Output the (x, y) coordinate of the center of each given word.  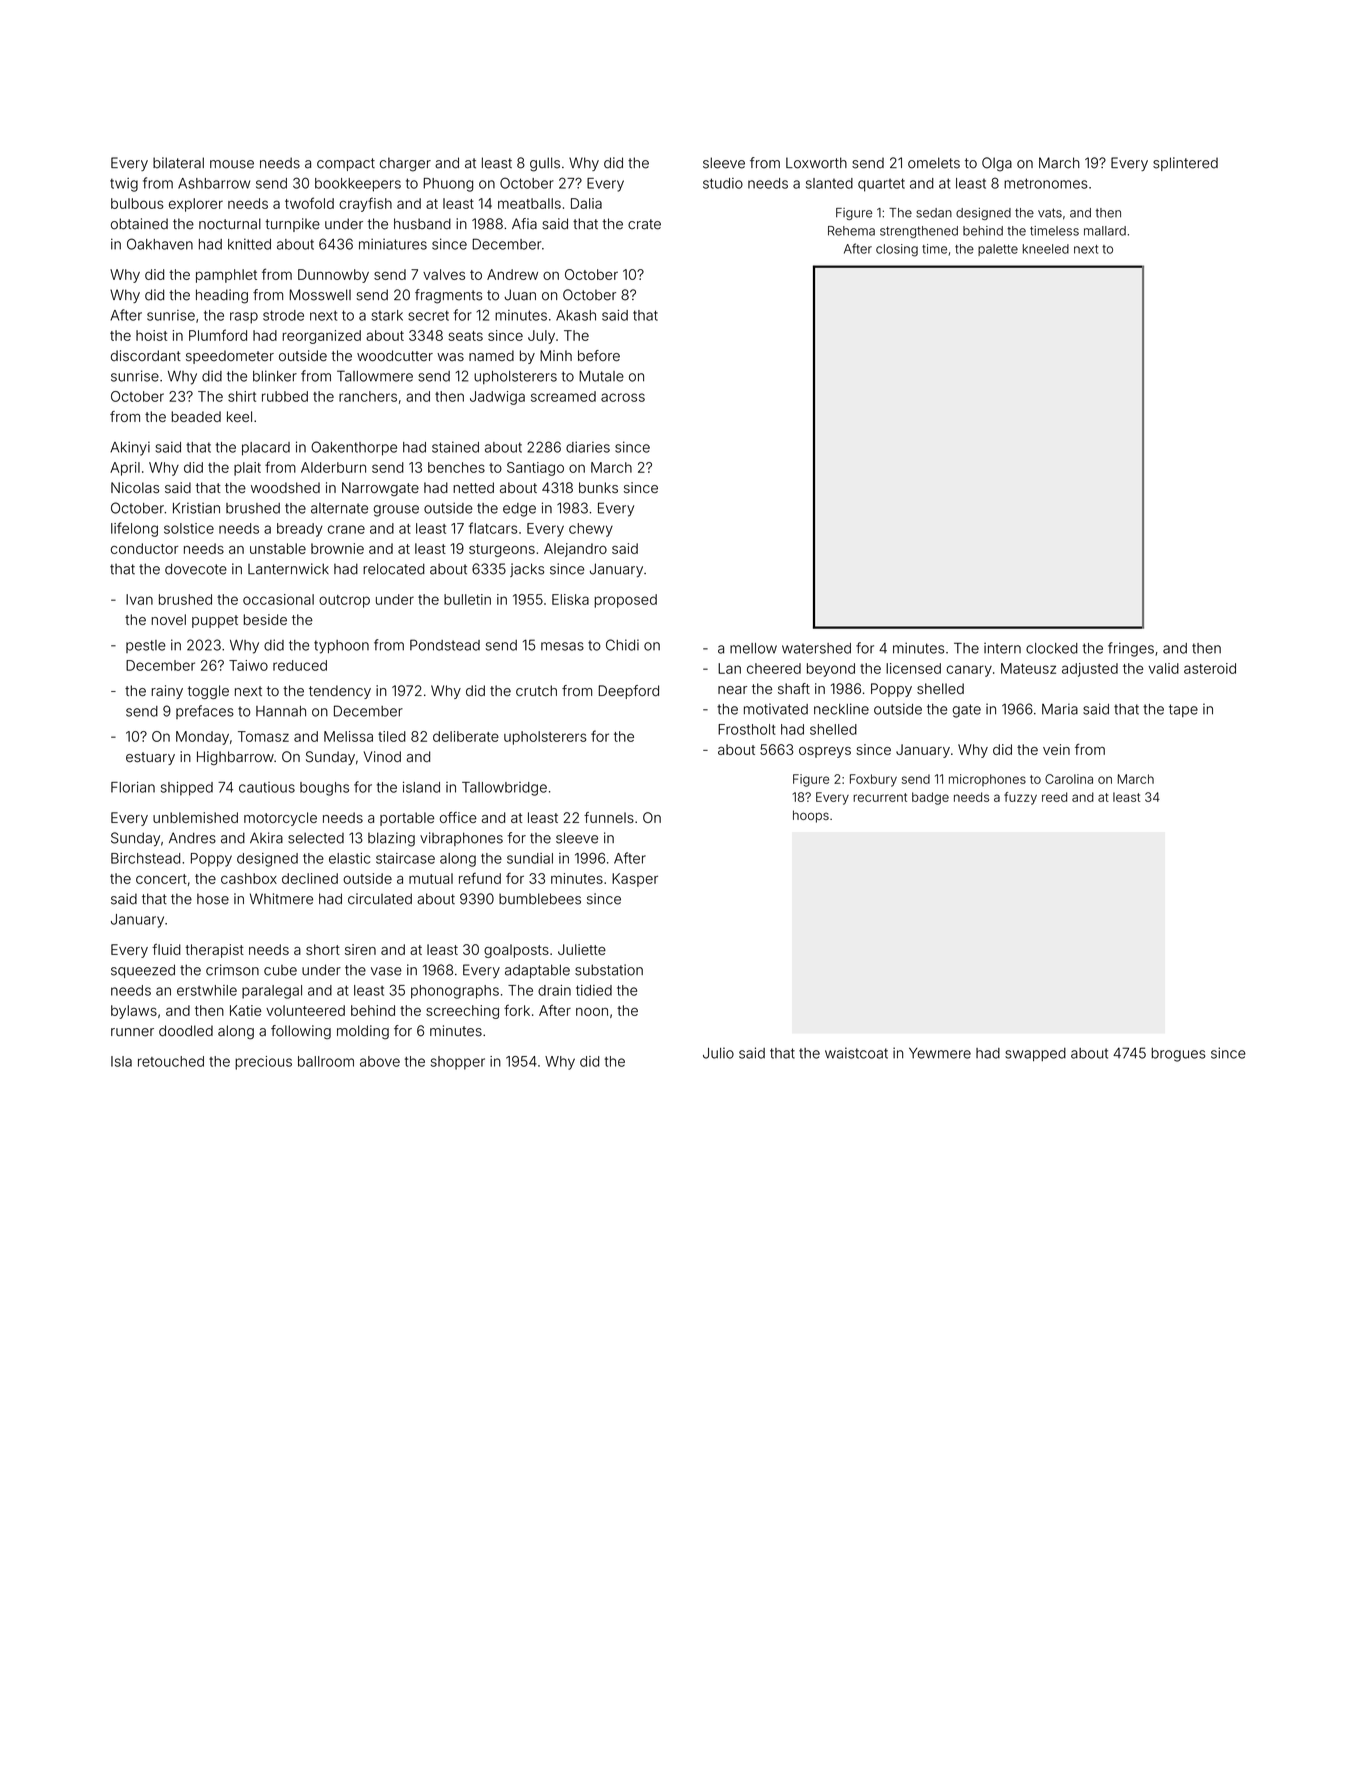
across (623, 397)
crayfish (365, 204)
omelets (934, 163)
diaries (588, 447)
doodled (186, 1031)
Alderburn (333, 467)
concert (161, 879)
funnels (609, 817)
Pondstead (445, 645)
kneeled (1046, 249)
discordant (146, 356)
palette (998, 250)
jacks (527, 570)
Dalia (586, 203)
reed (1054, 797)
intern (1002, 648)
